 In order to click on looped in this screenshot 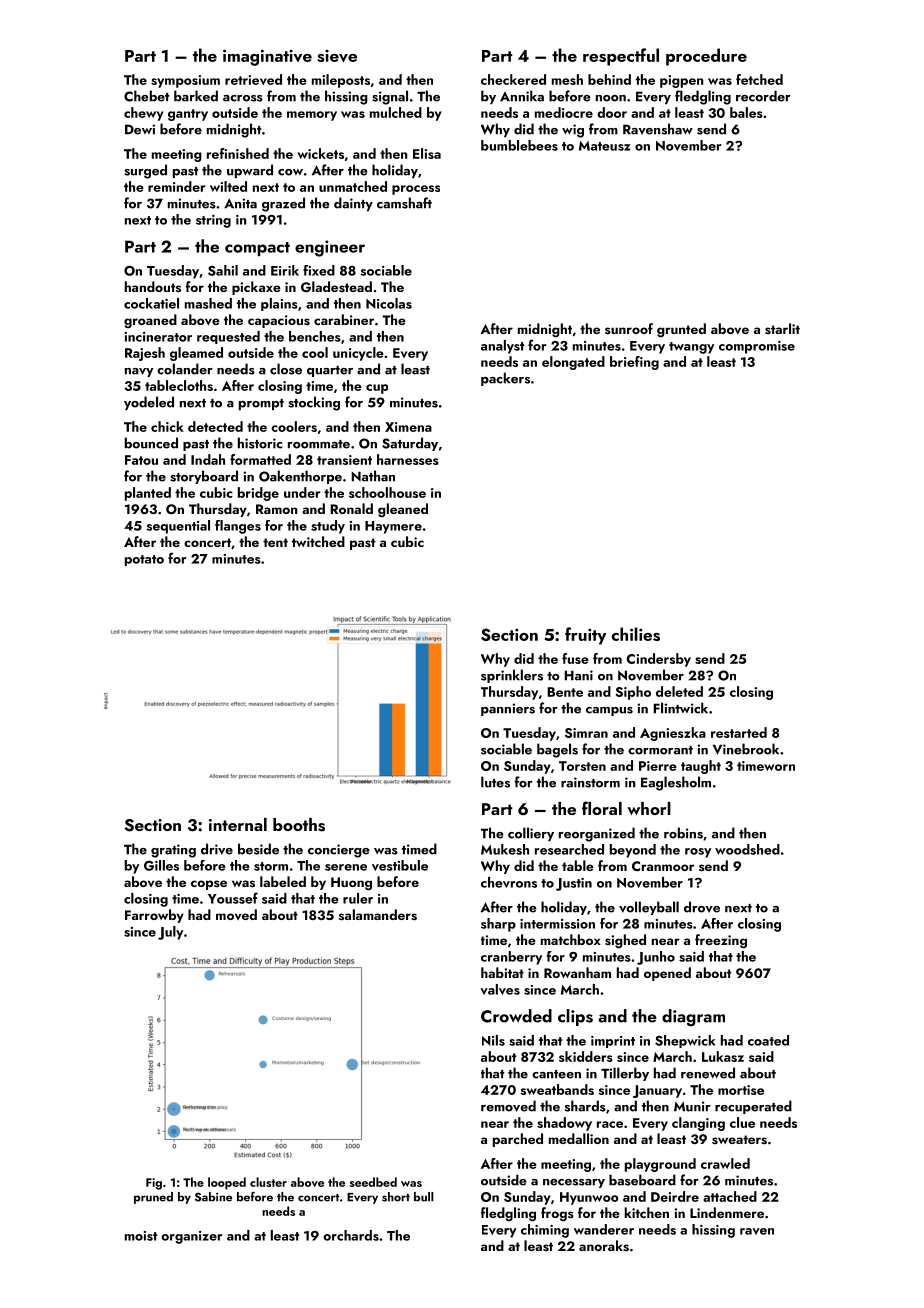, I will do `click(227, 1183)`.
